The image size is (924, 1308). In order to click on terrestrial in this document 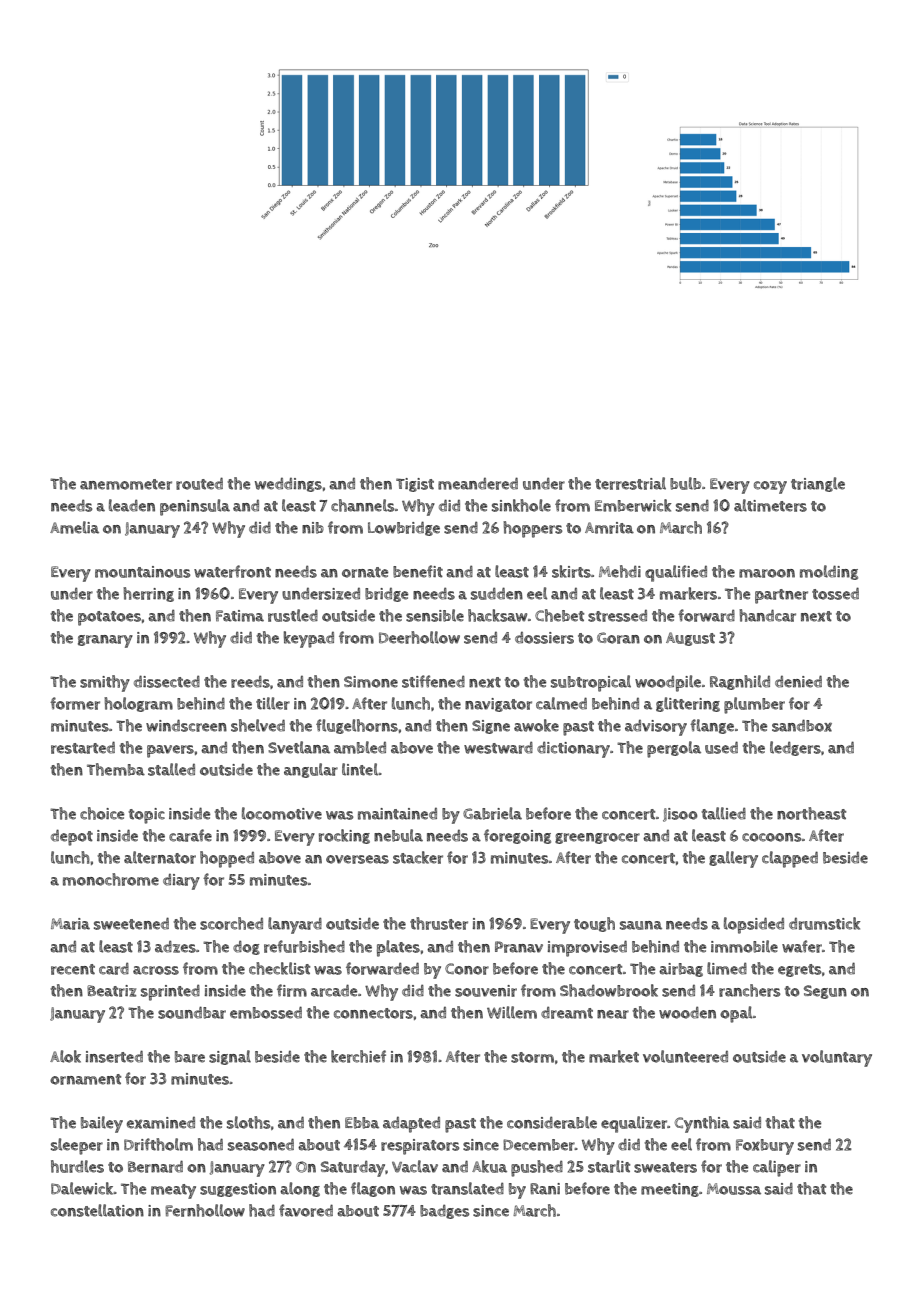, I will do `click(630, 483)`.
